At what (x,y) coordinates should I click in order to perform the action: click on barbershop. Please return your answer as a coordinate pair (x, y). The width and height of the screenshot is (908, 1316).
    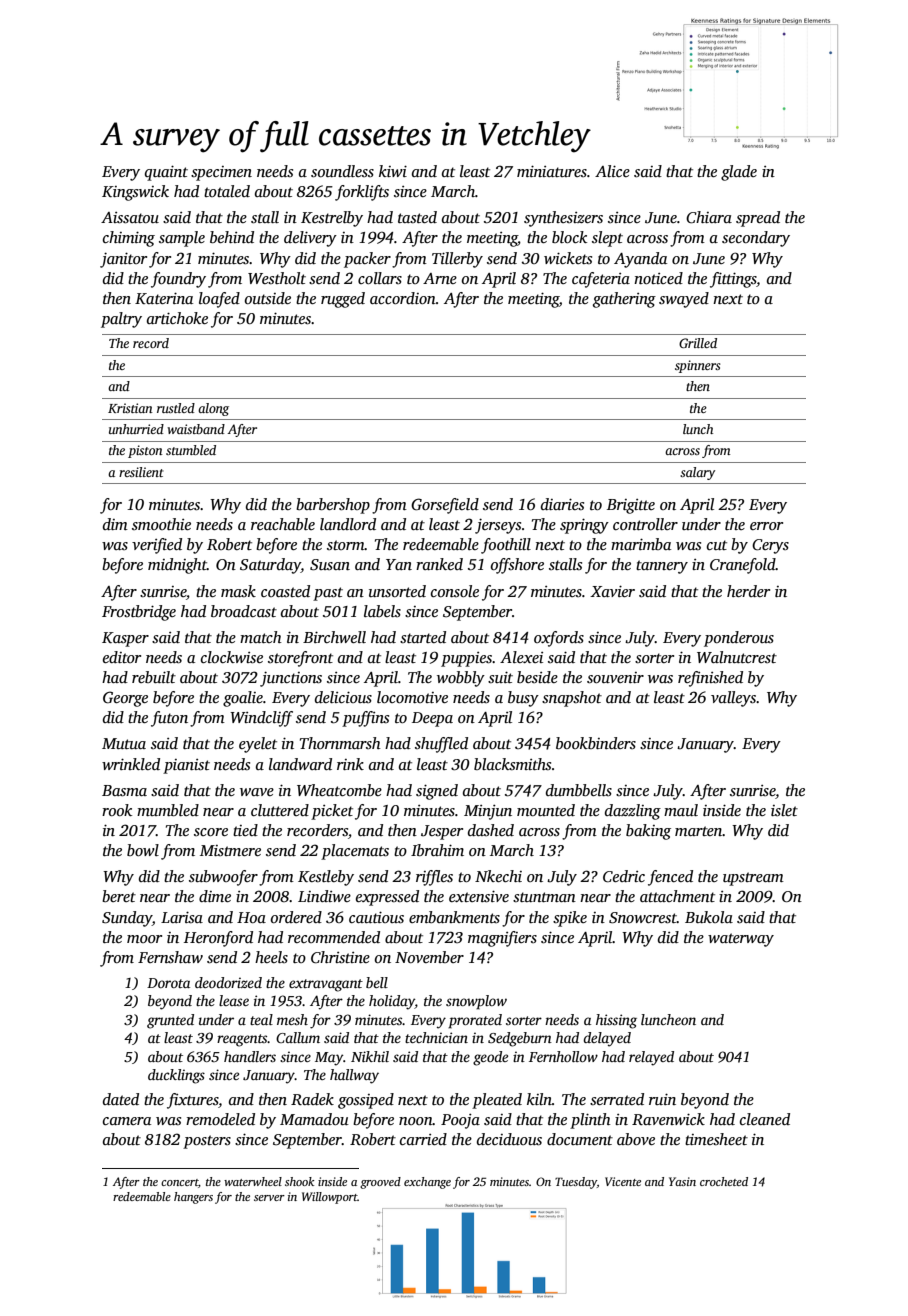
    Looking at the image, I should click on (333, 506).
